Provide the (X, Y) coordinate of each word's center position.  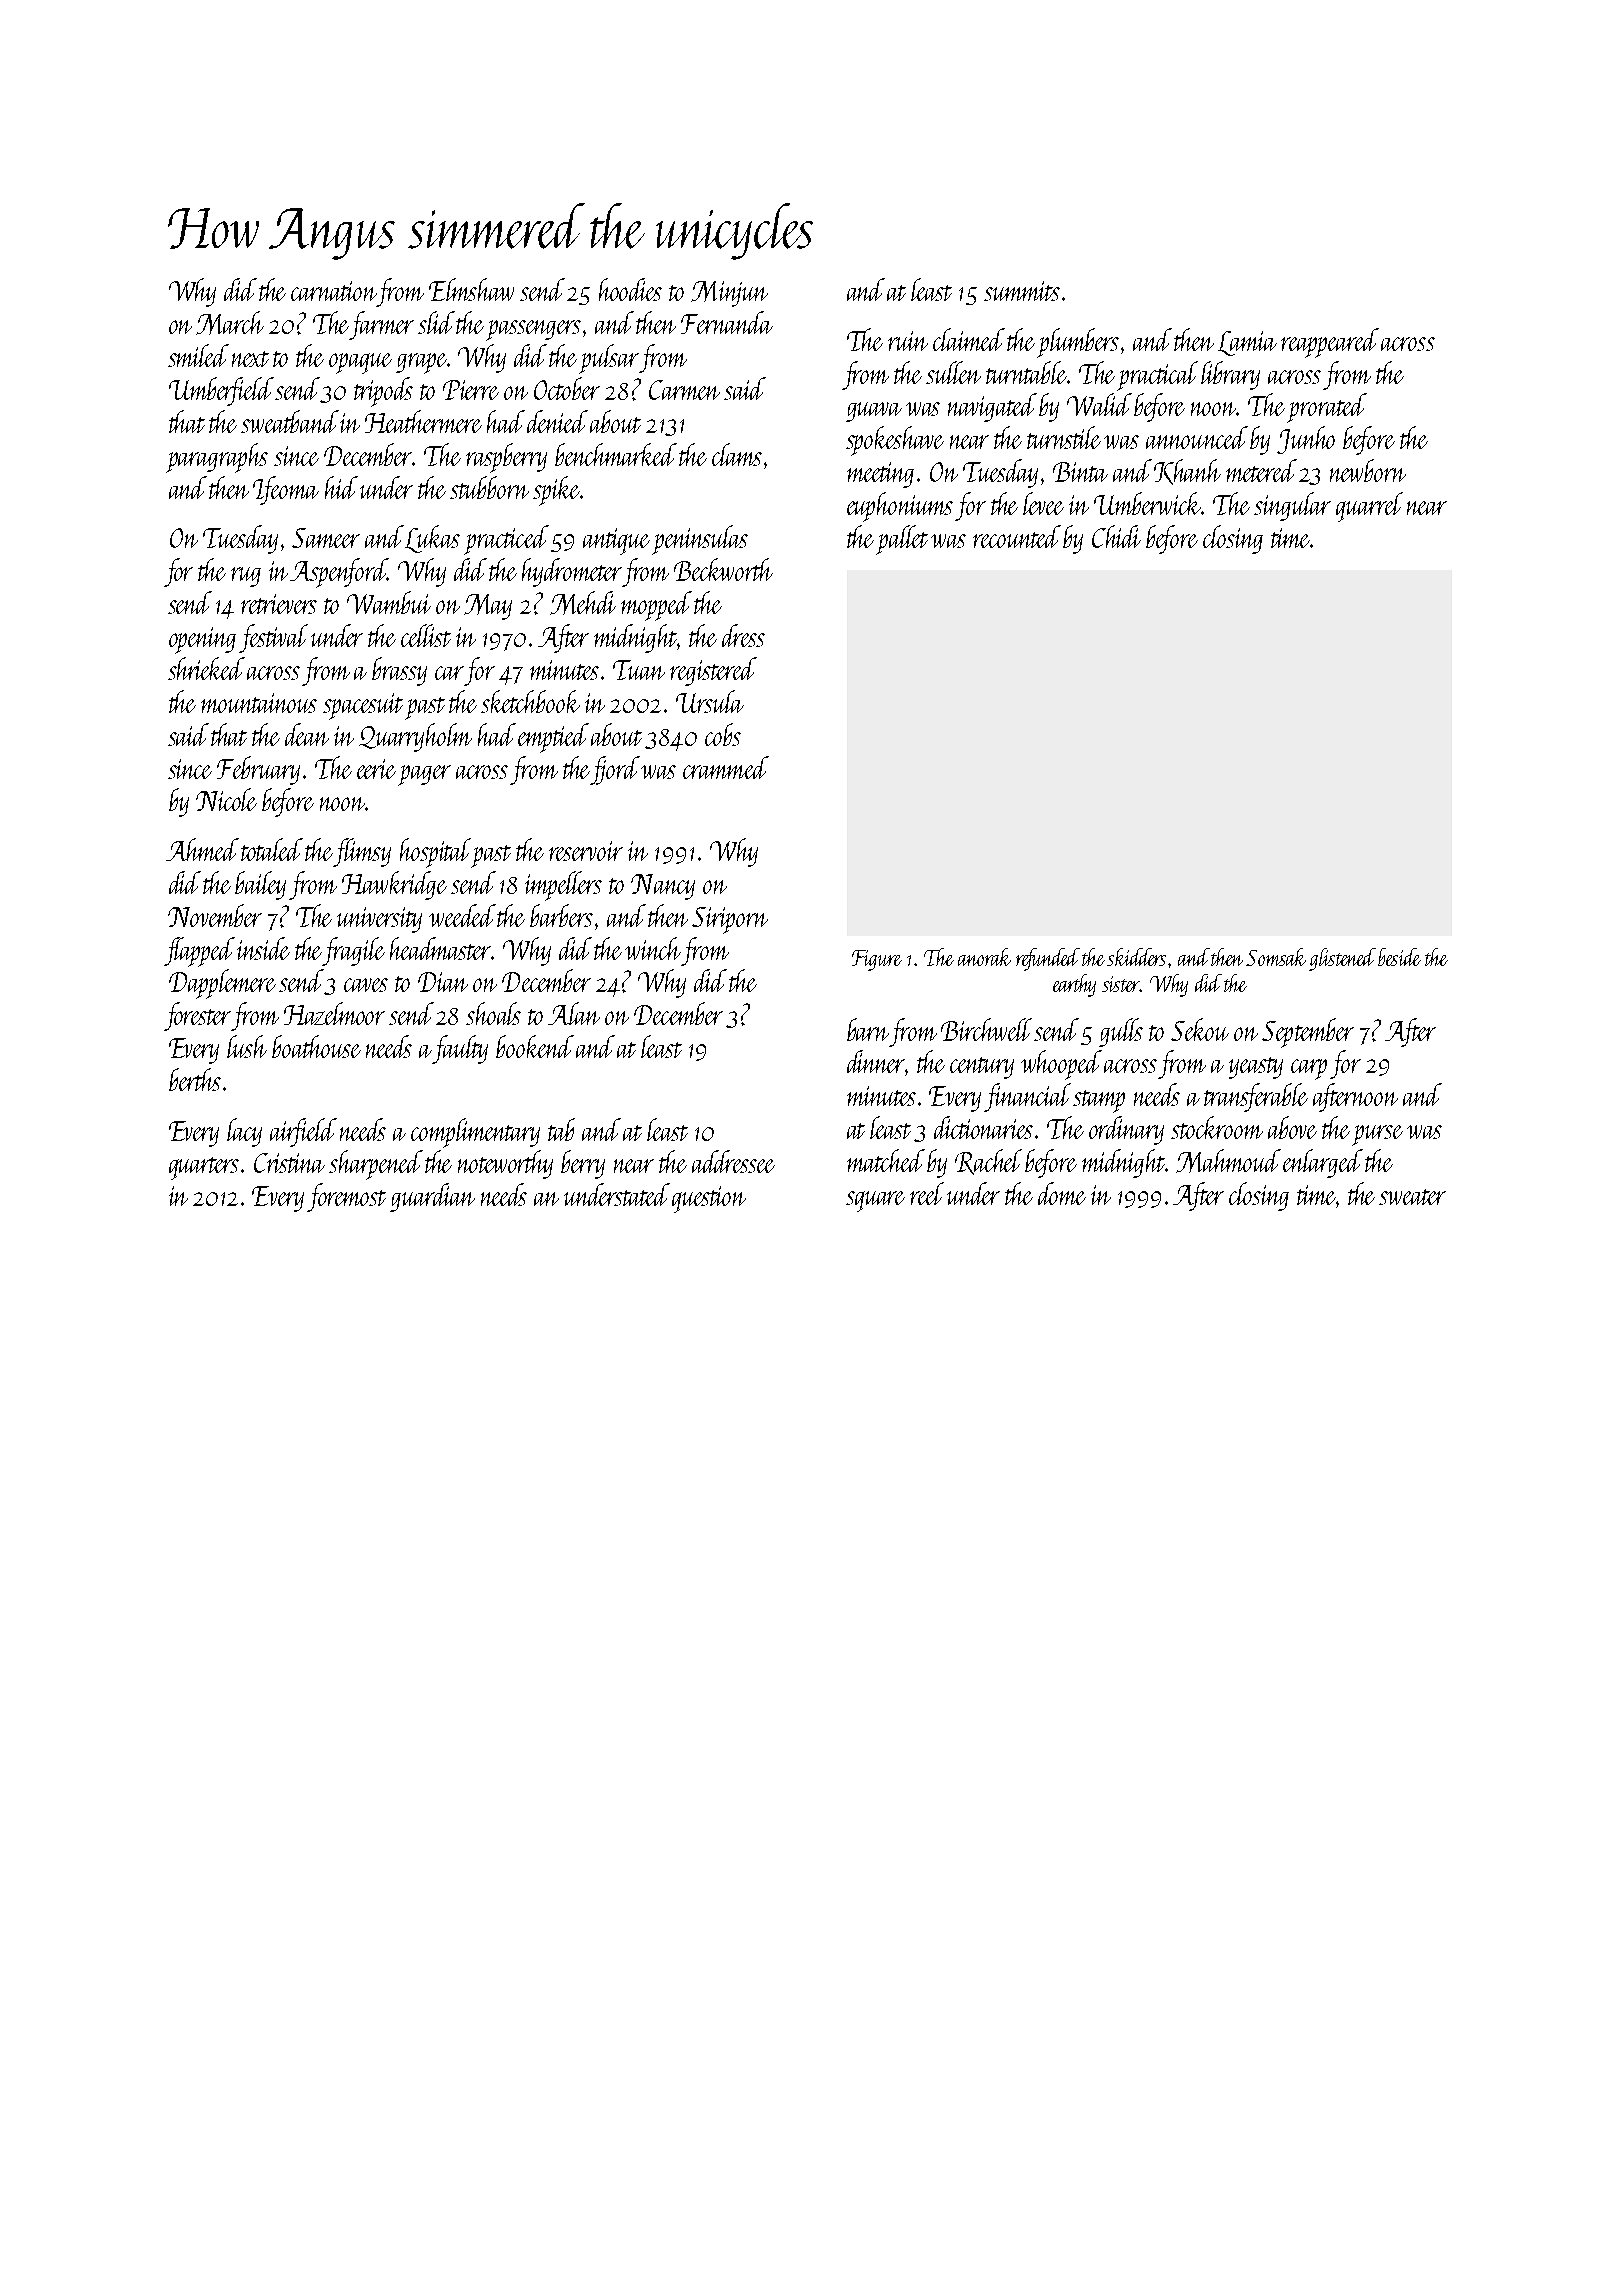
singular (1292, 506)
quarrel (1369, 507)
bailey (260, 885)
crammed (726, 767)
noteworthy (505, 1164)
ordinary (1126, 1130)
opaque (360, 363)
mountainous (259, 703)
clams (737, 454)
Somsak (1276, 957)
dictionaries (983, 1127)
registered (713, 671)
